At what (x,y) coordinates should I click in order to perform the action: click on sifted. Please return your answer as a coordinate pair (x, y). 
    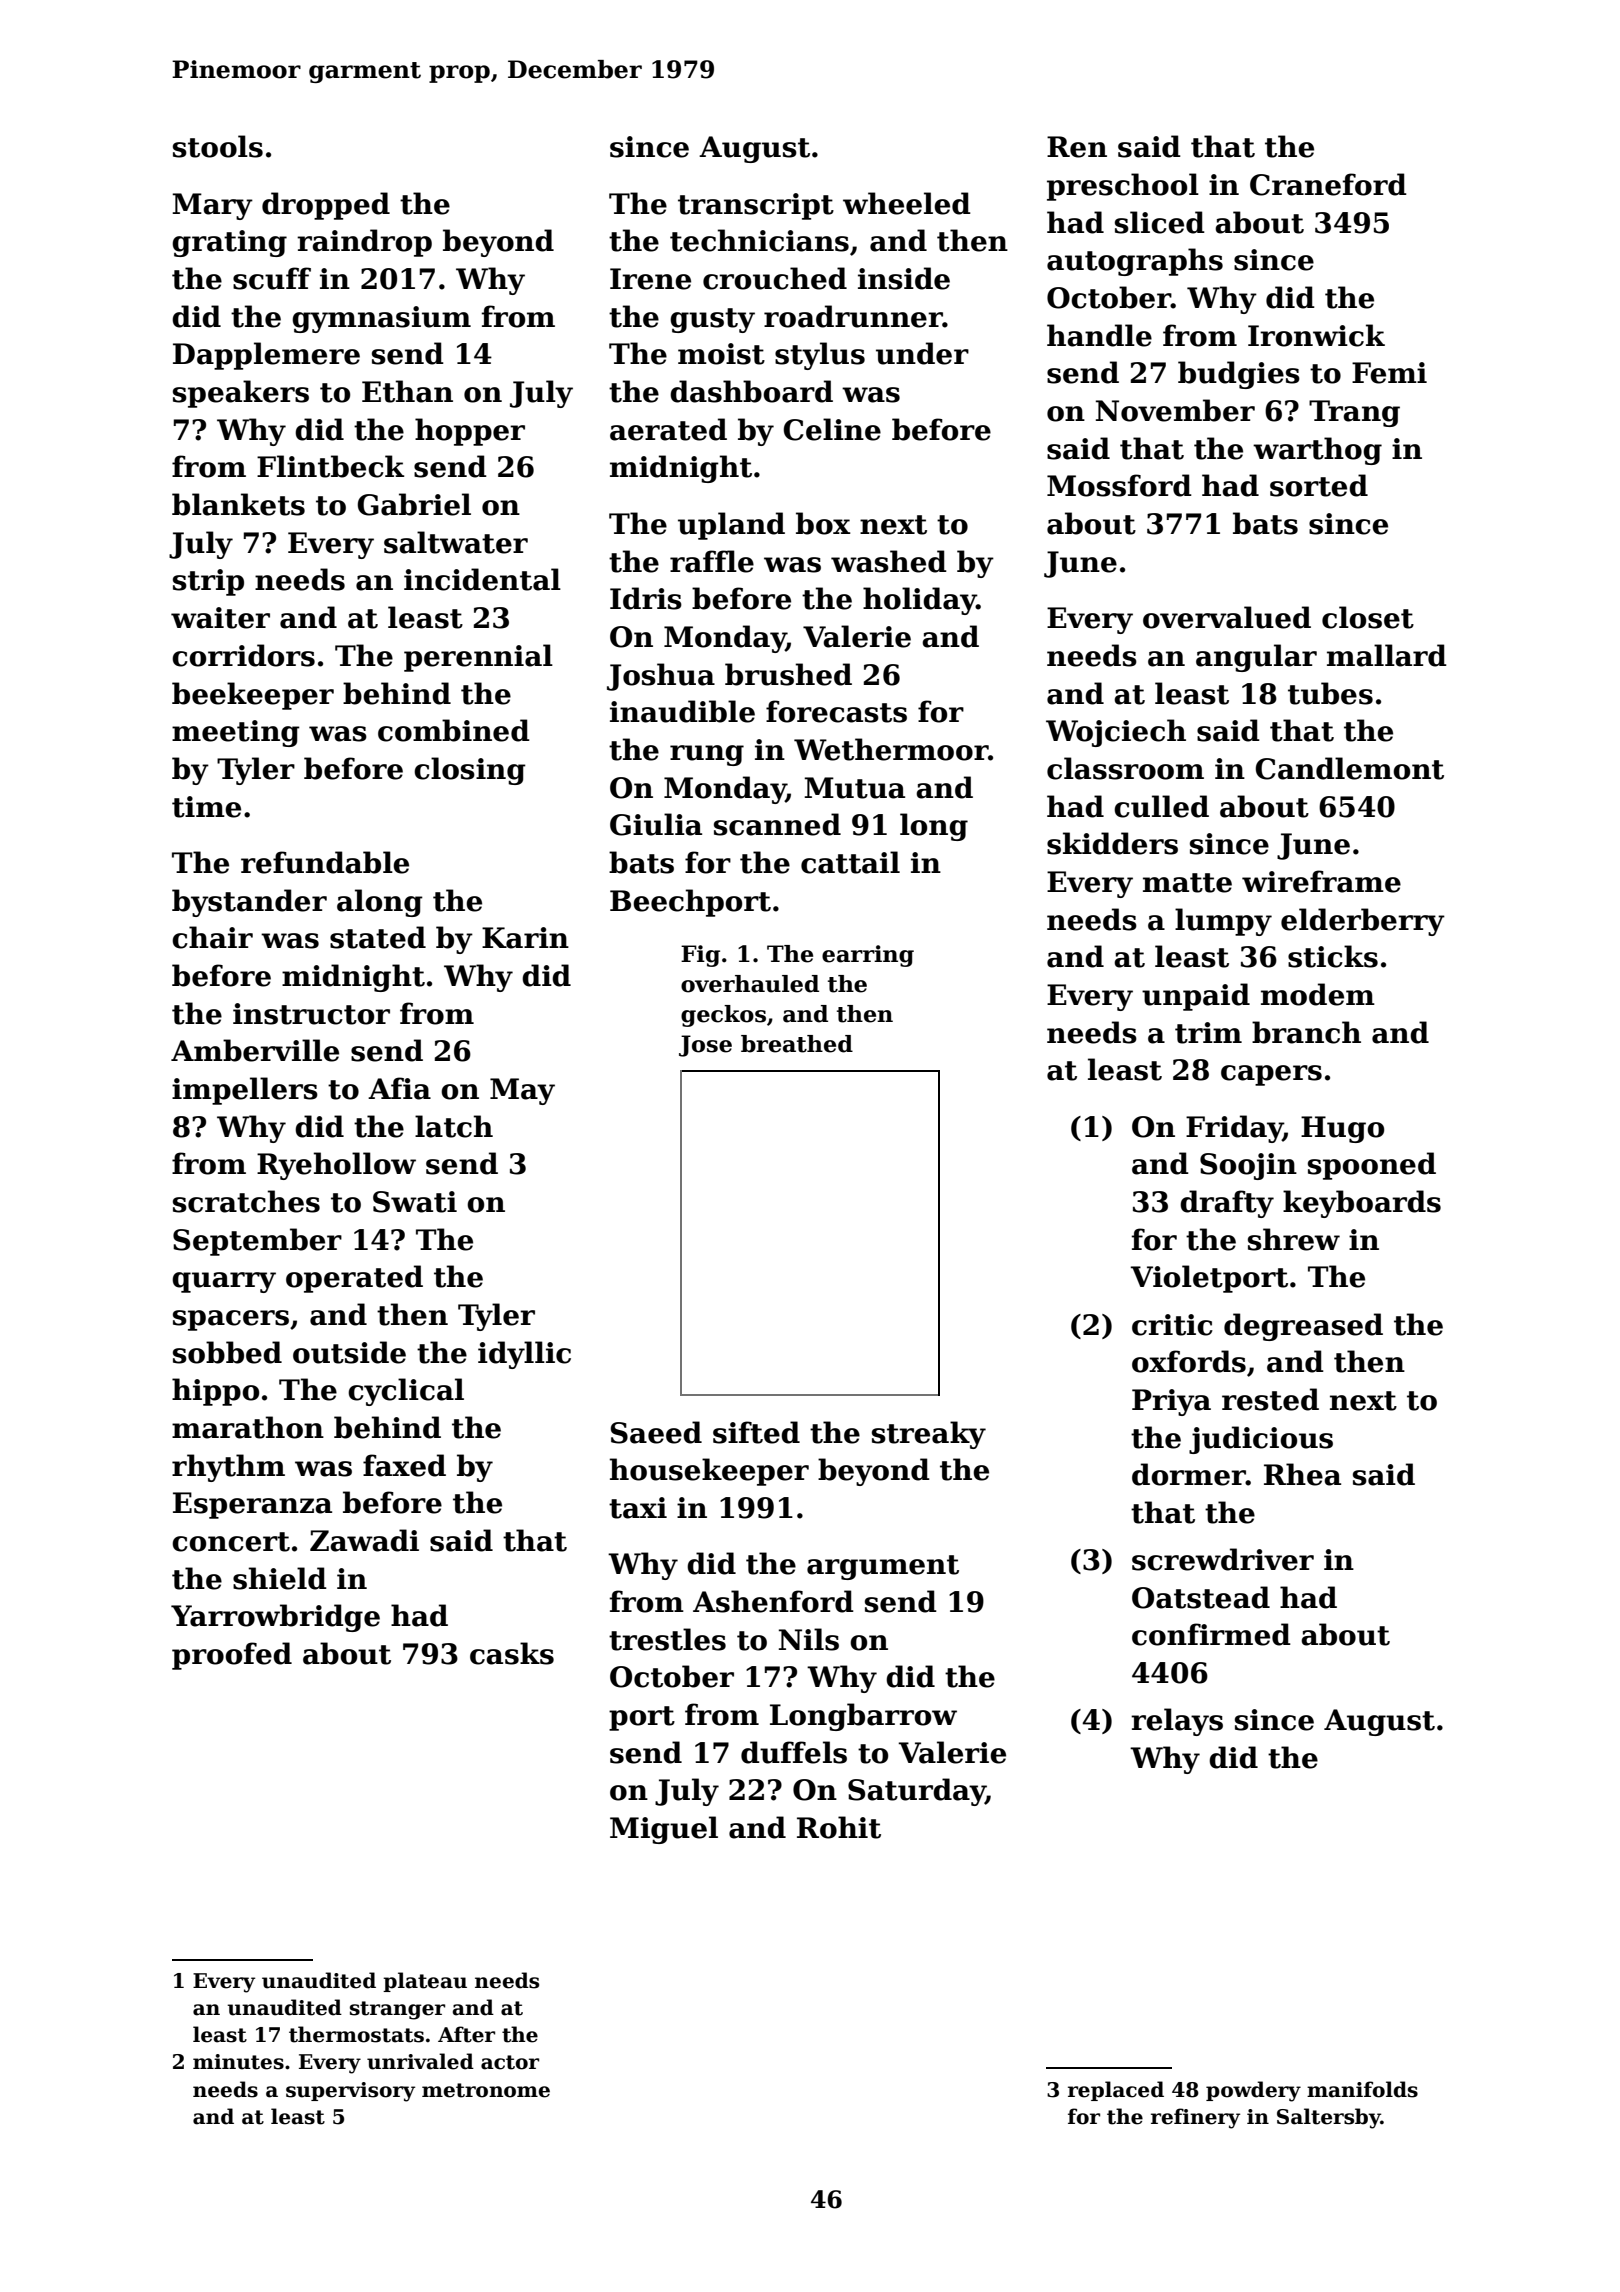
    Looking at the image, I should click on (756, 1432).
